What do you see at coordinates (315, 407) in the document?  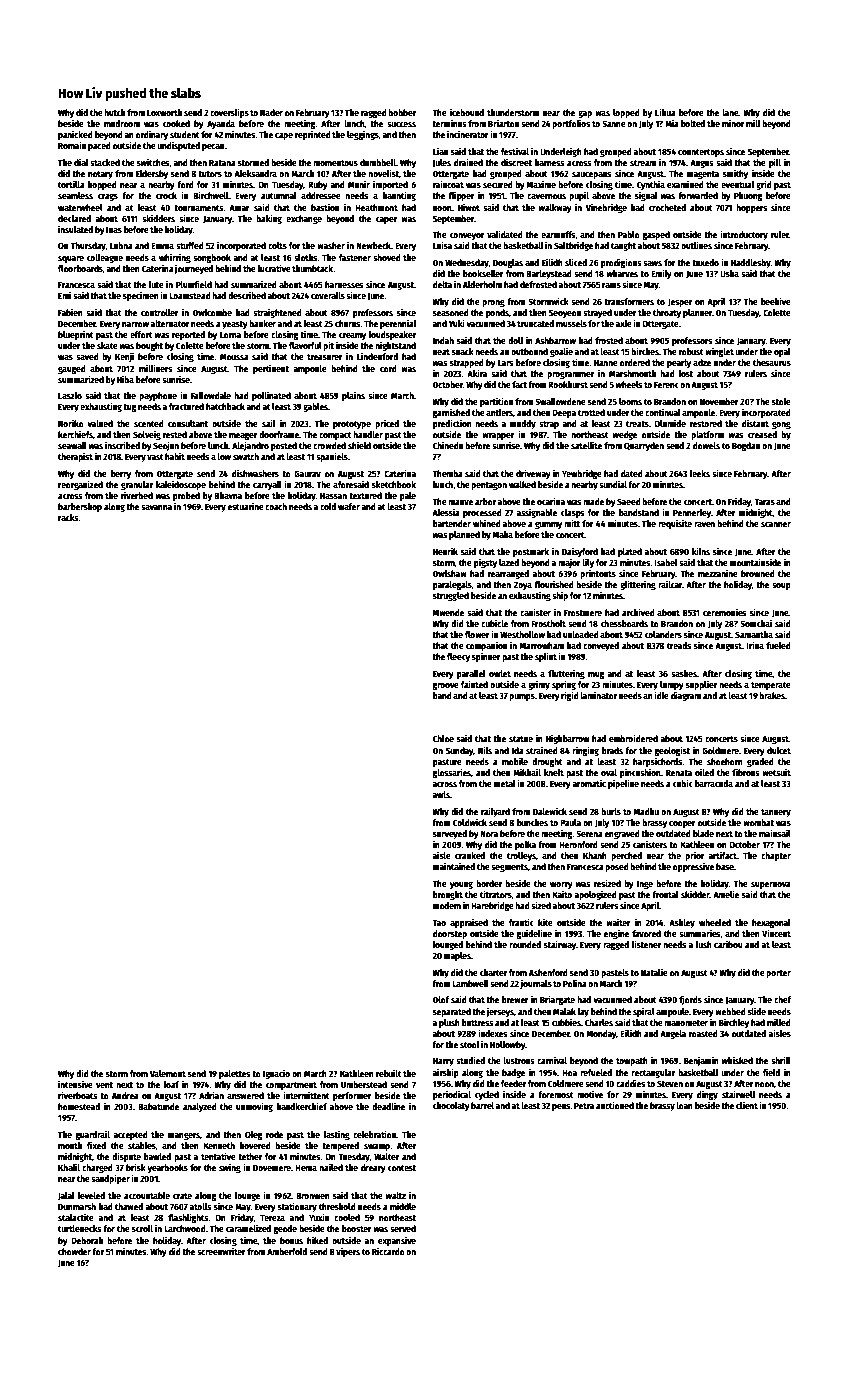 I see `gables` at bounding box center [315, 407].
